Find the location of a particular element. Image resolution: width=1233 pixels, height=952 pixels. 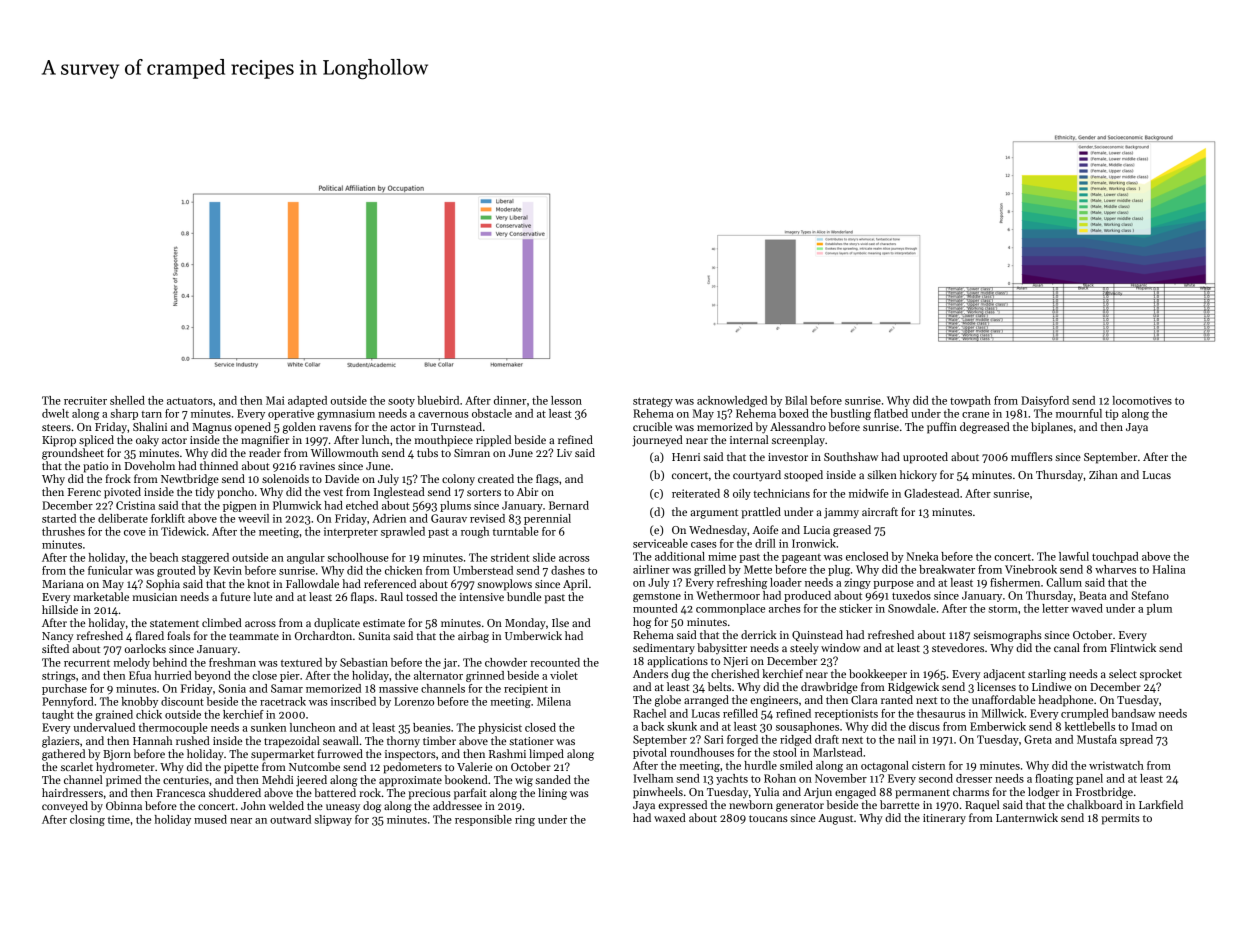

skunk is located at coordinates (682, 726).
